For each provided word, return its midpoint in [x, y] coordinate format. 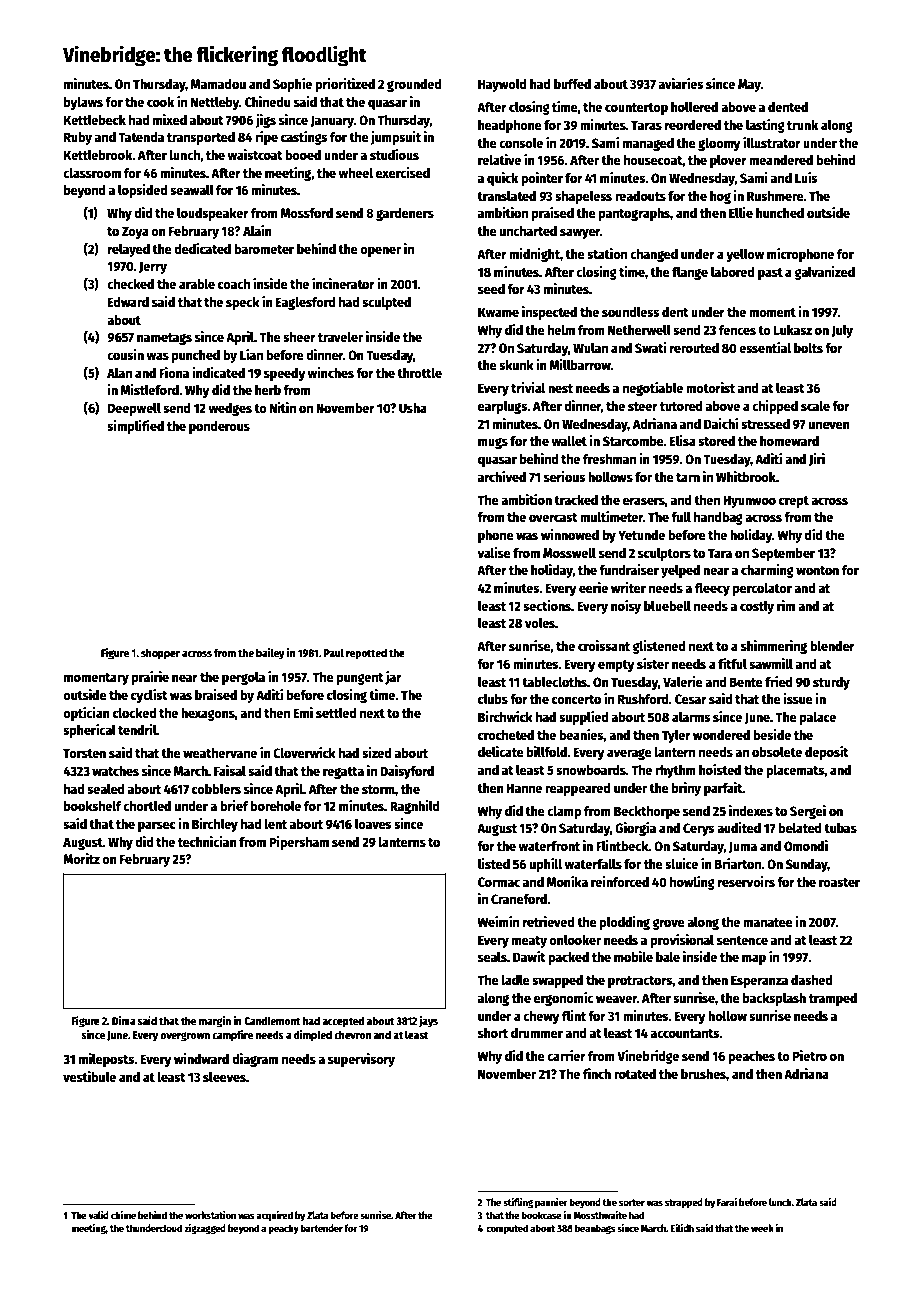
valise [494, 552]
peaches [751, 1057]
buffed [572, 84]
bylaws [83, 103]
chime [123, 1215]
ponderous [219, 427]
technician [207, 841]
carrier [566, 1055]
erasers [644, 501]
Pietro [810, 1055]
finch [597, 1073]
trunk [802, 125]
